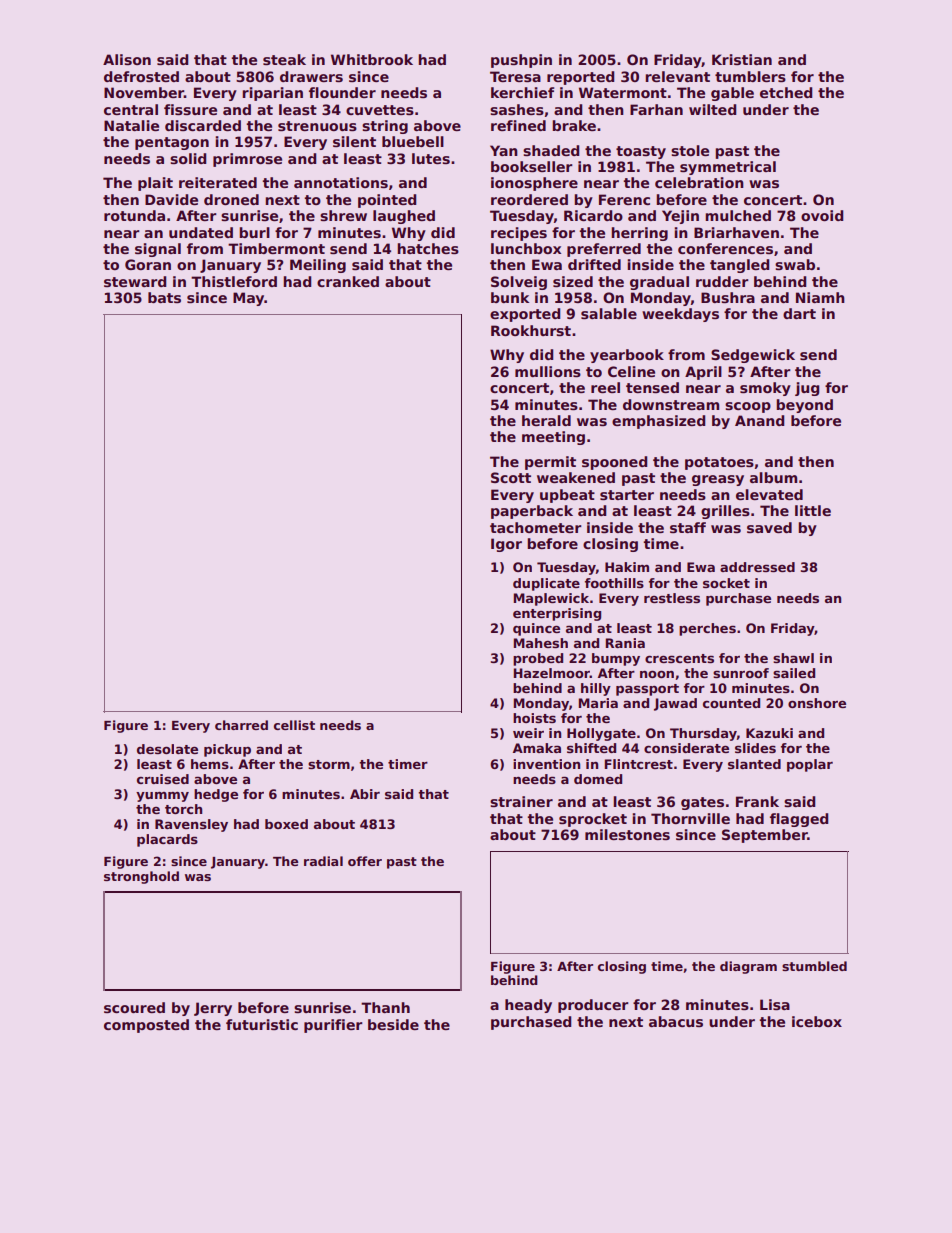 The width and height of the screenshot is (952, 1233). What do you see at coordinates (511, 477) in the screenshot?
I see `Scott` at bounding box center [511, 477].
